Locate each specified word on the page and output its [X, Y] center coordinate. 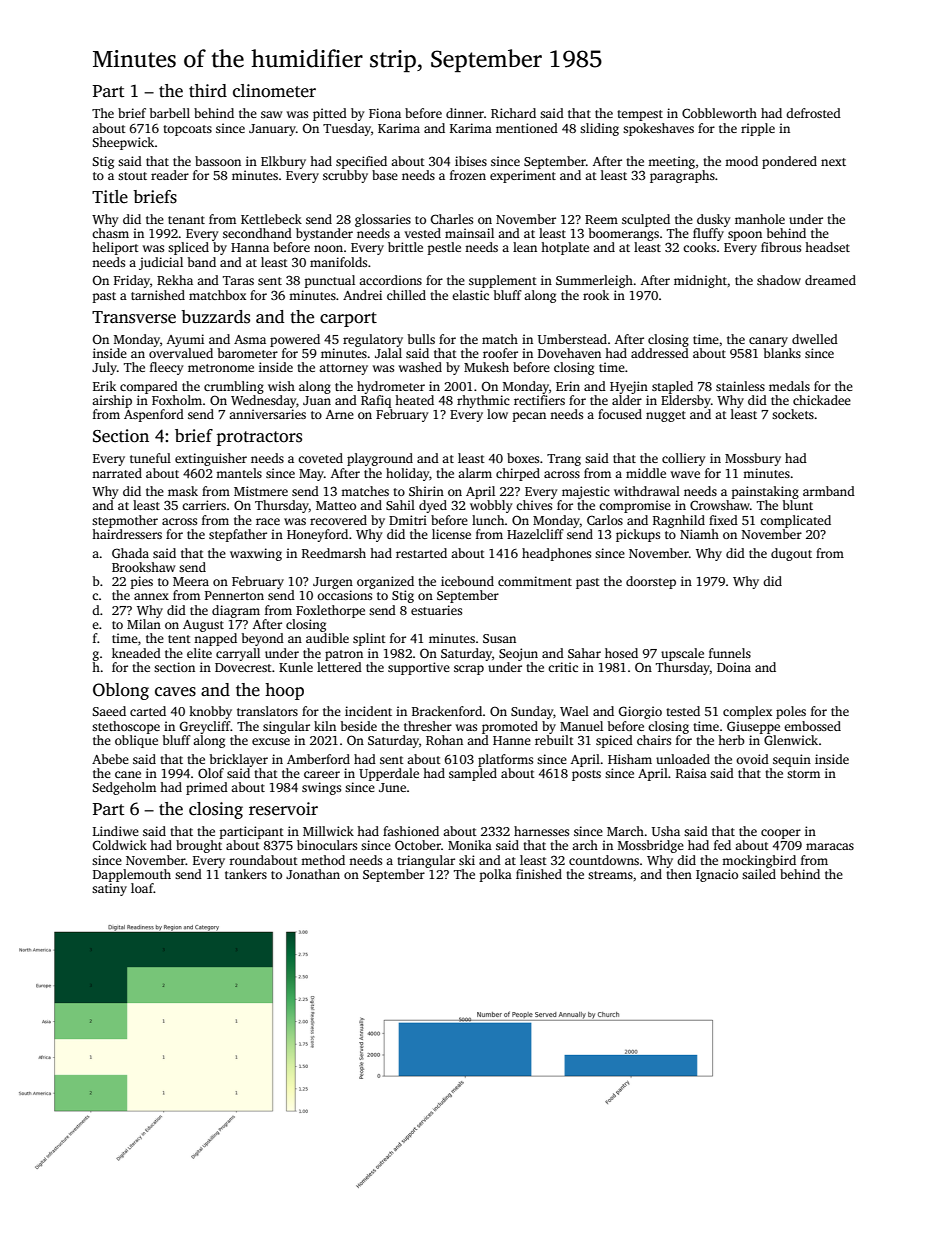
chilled [406, 295]
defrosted [813, 113]
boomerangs [624, 234]
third [208, 90]
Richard [513, 113]
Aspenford [154, 415]
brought [199, 846]
